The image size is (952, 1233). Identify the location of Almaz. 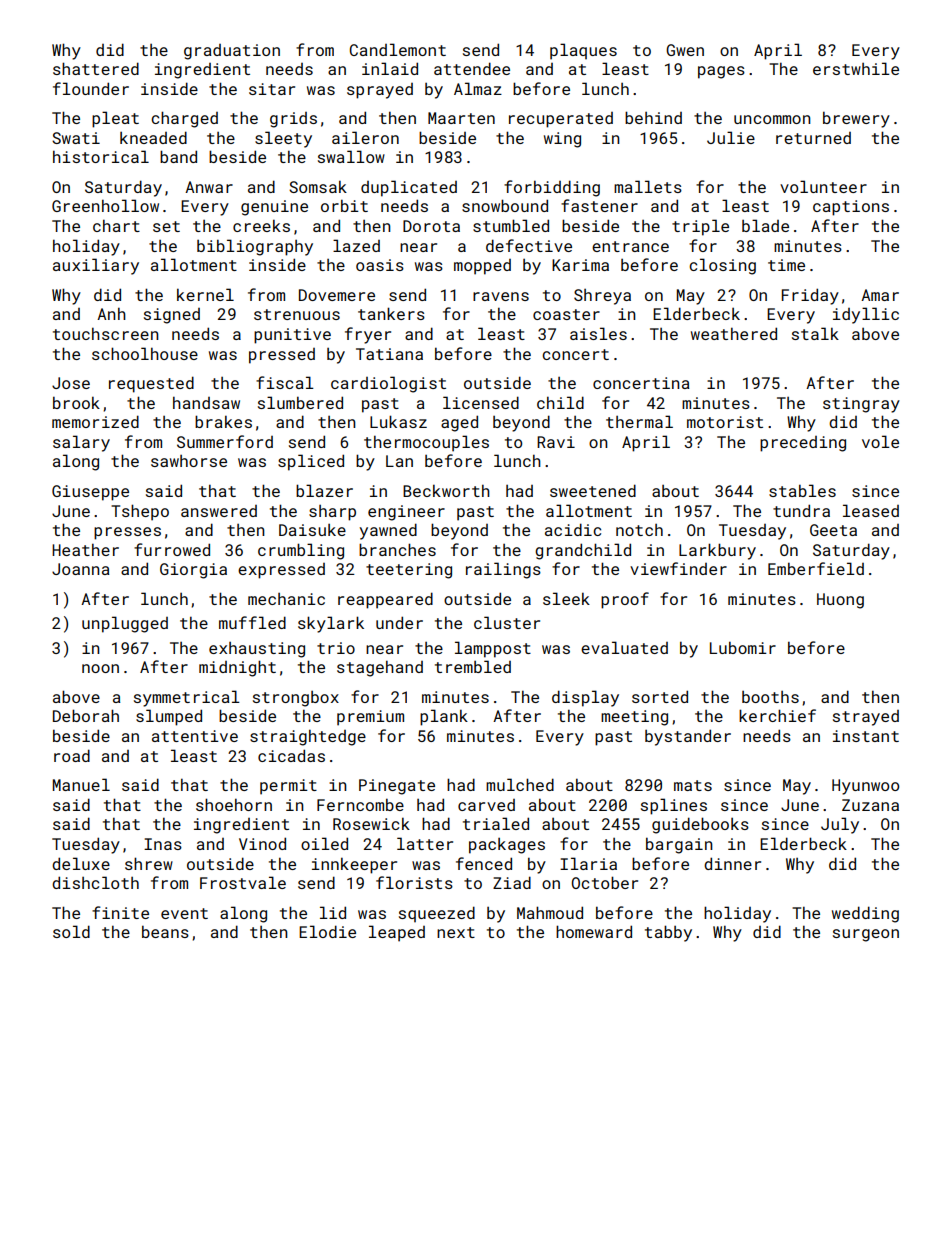
(478, 88).
